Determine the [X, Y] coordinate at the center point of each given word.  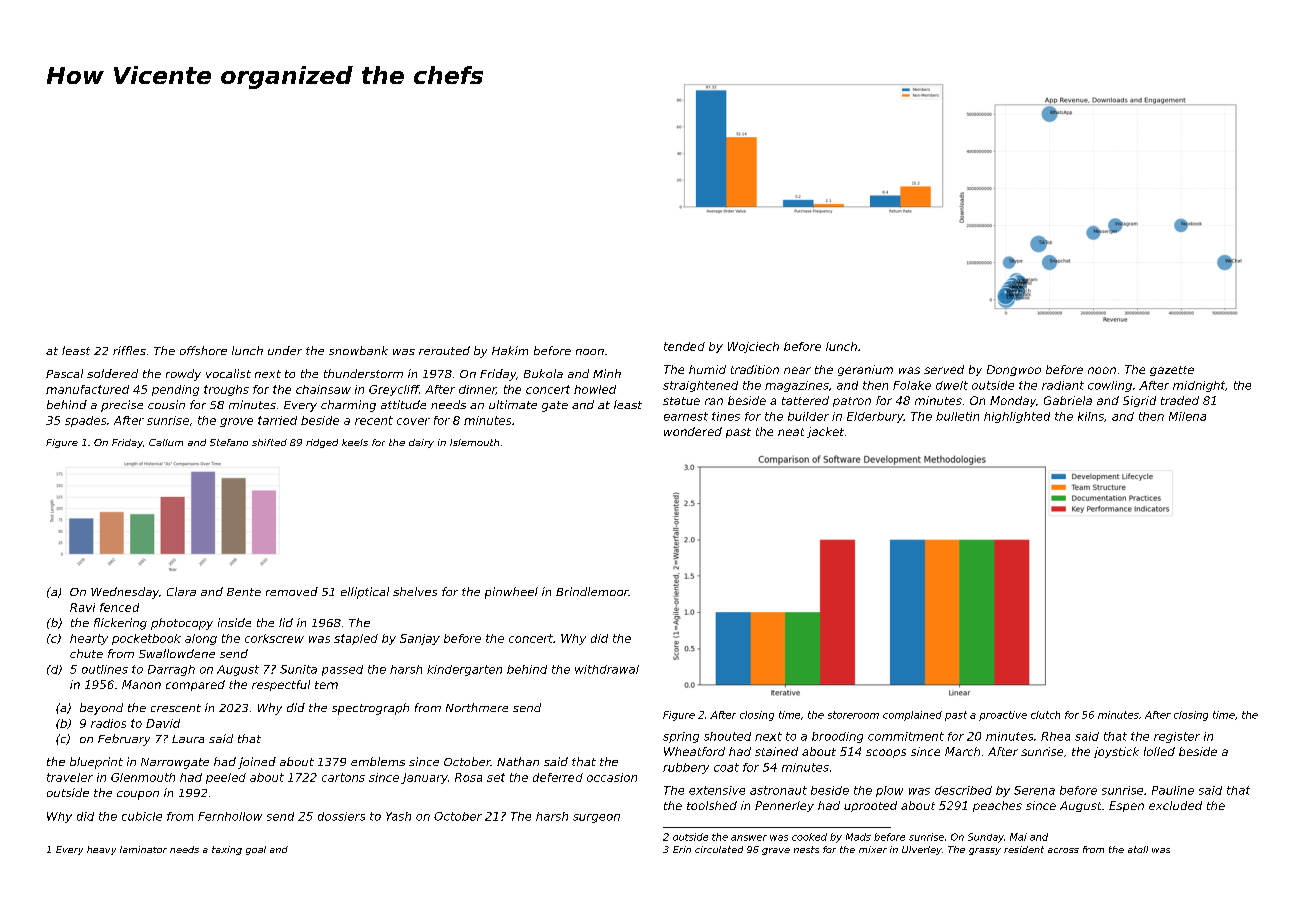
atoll [1138, 849]
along [201, 639]
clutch [1045, 715]
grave [776, 851]
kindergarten [464, 670]
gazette [1172, 371]
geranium [865, 370]
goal [256, 850]
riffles [129, 350]
